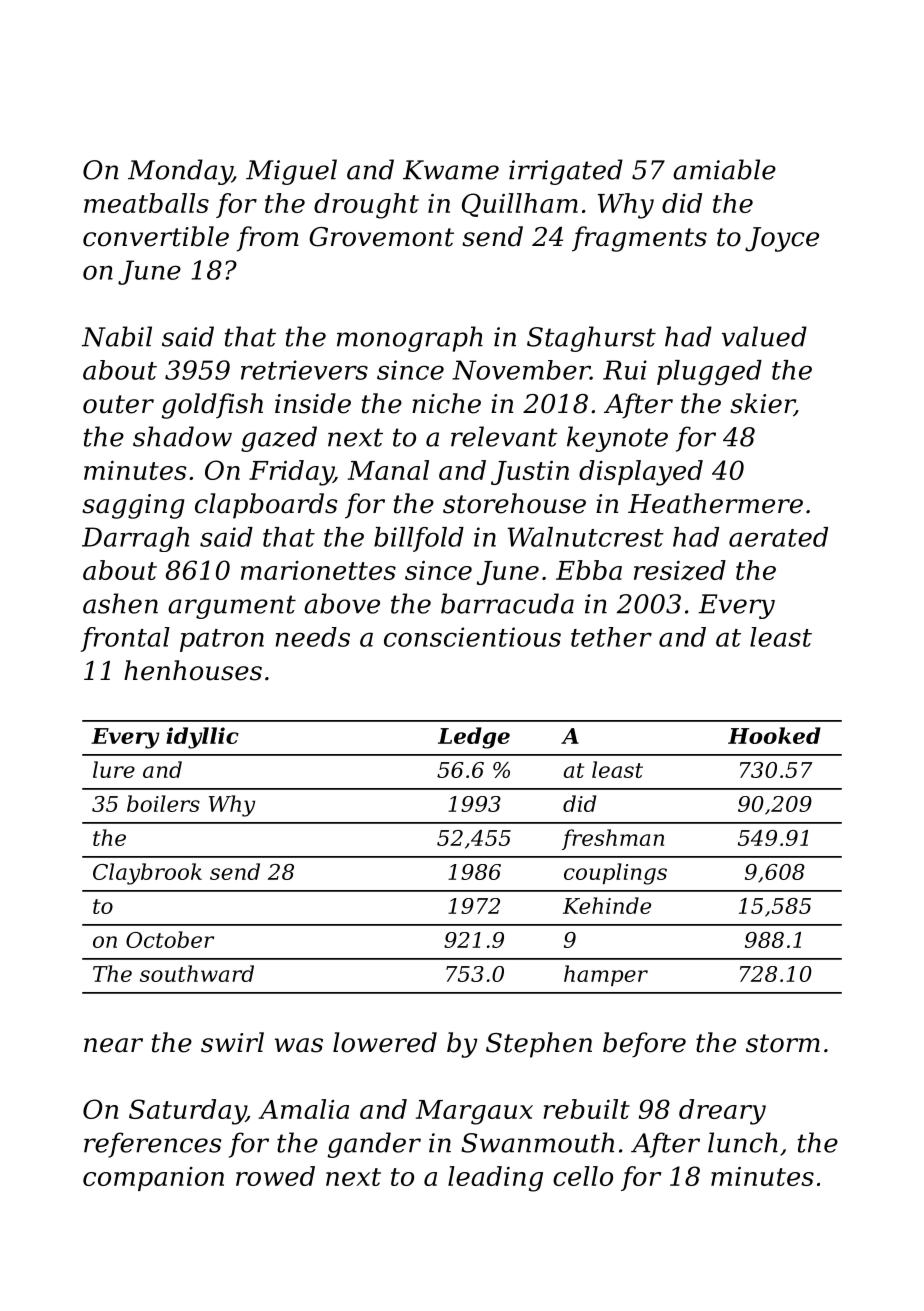 The width and height of the screenshot is (924, 1311). What do you see at coordinates (724, 169) in the screenshot?
I see `amiable` at bounding box center [724, 169].
